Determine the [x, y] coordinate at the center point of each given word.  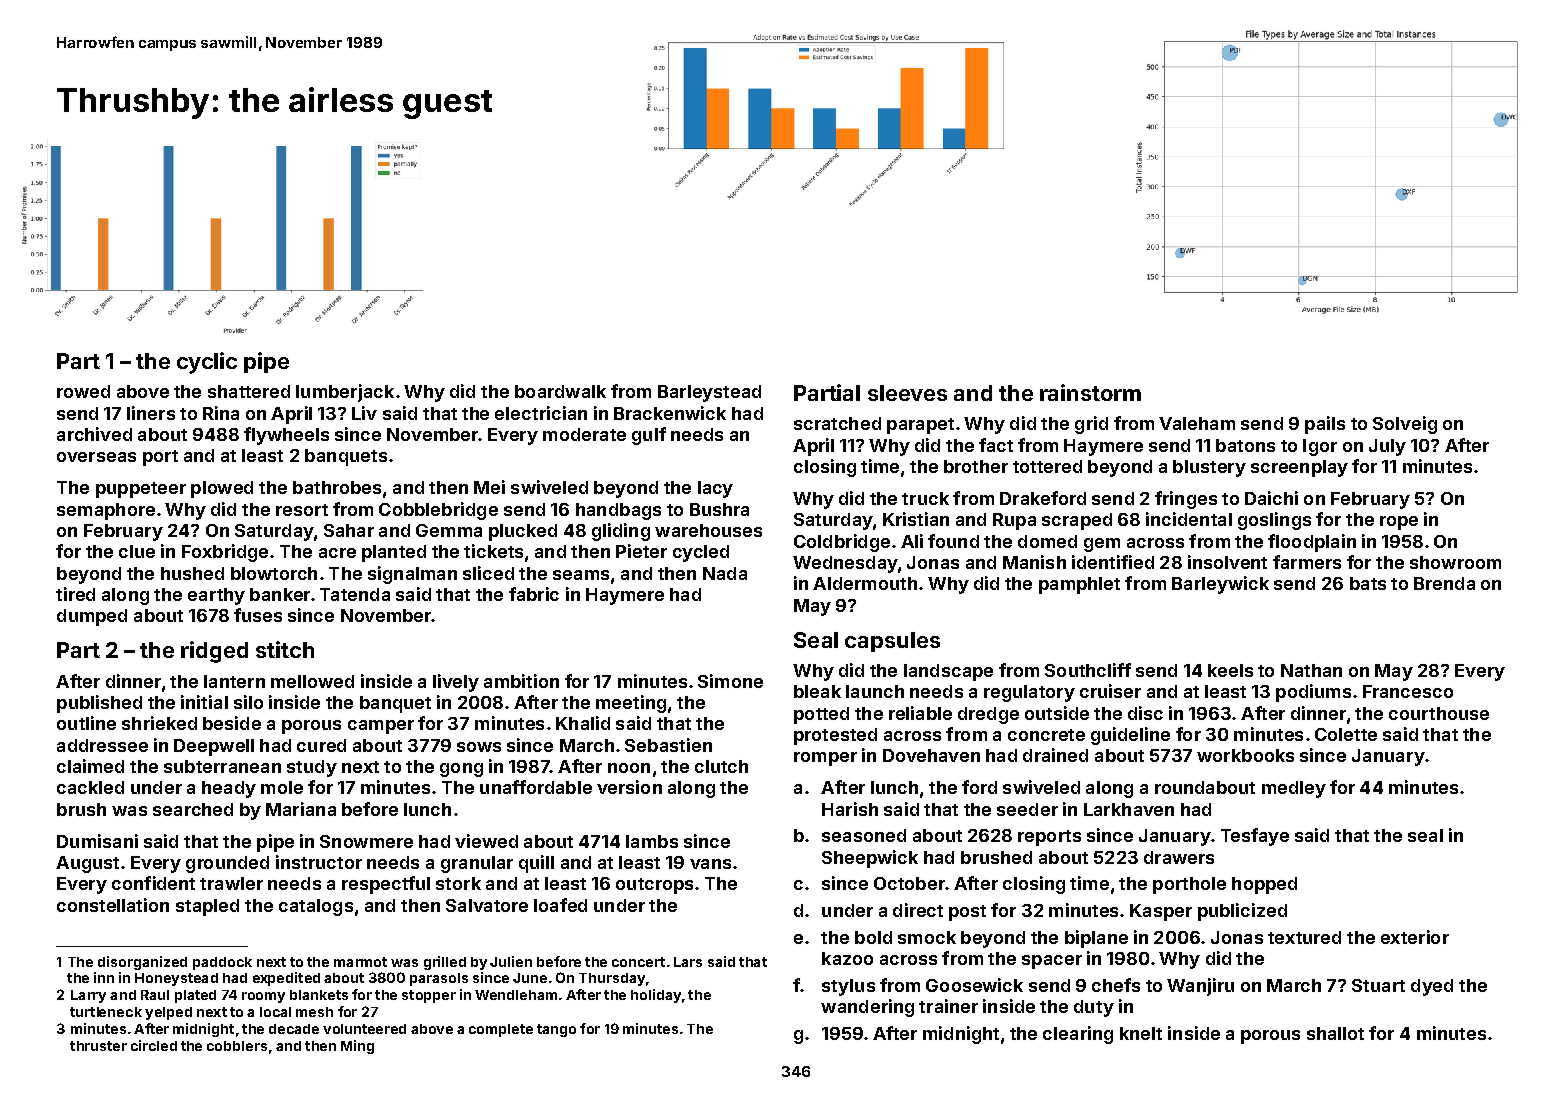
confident [153, 883]
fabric [534, 594]
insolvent [1227, 562]
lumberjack [345, 393]
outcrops [654, 886]
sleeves [907, 393]
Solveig [1405, 425]
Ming [357, 1047]
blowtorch [274, 573]
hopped [1264, 885]
